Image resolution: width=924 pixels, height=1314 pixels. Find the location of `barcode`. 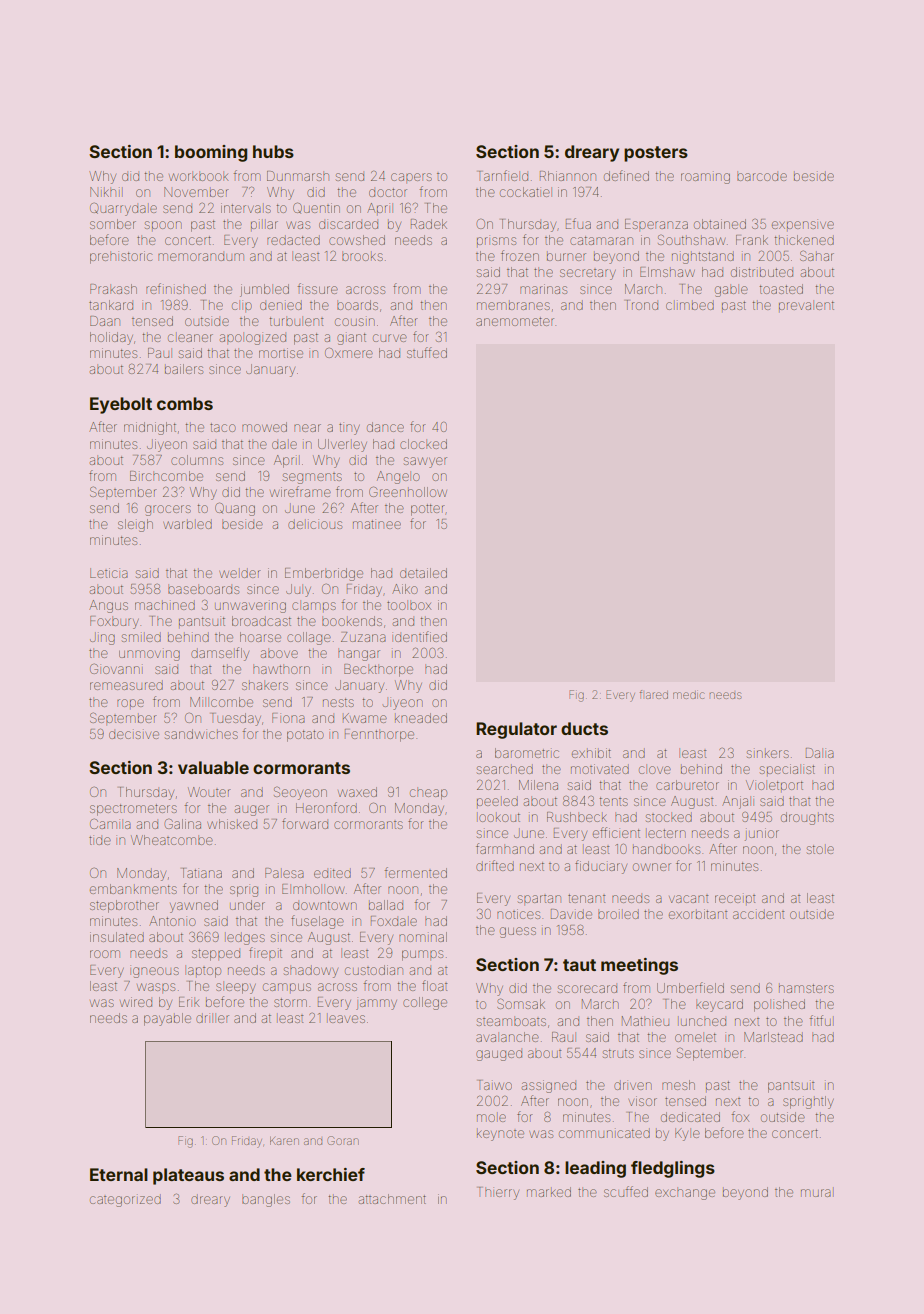

barcode is located at coordinates (762, 177).
